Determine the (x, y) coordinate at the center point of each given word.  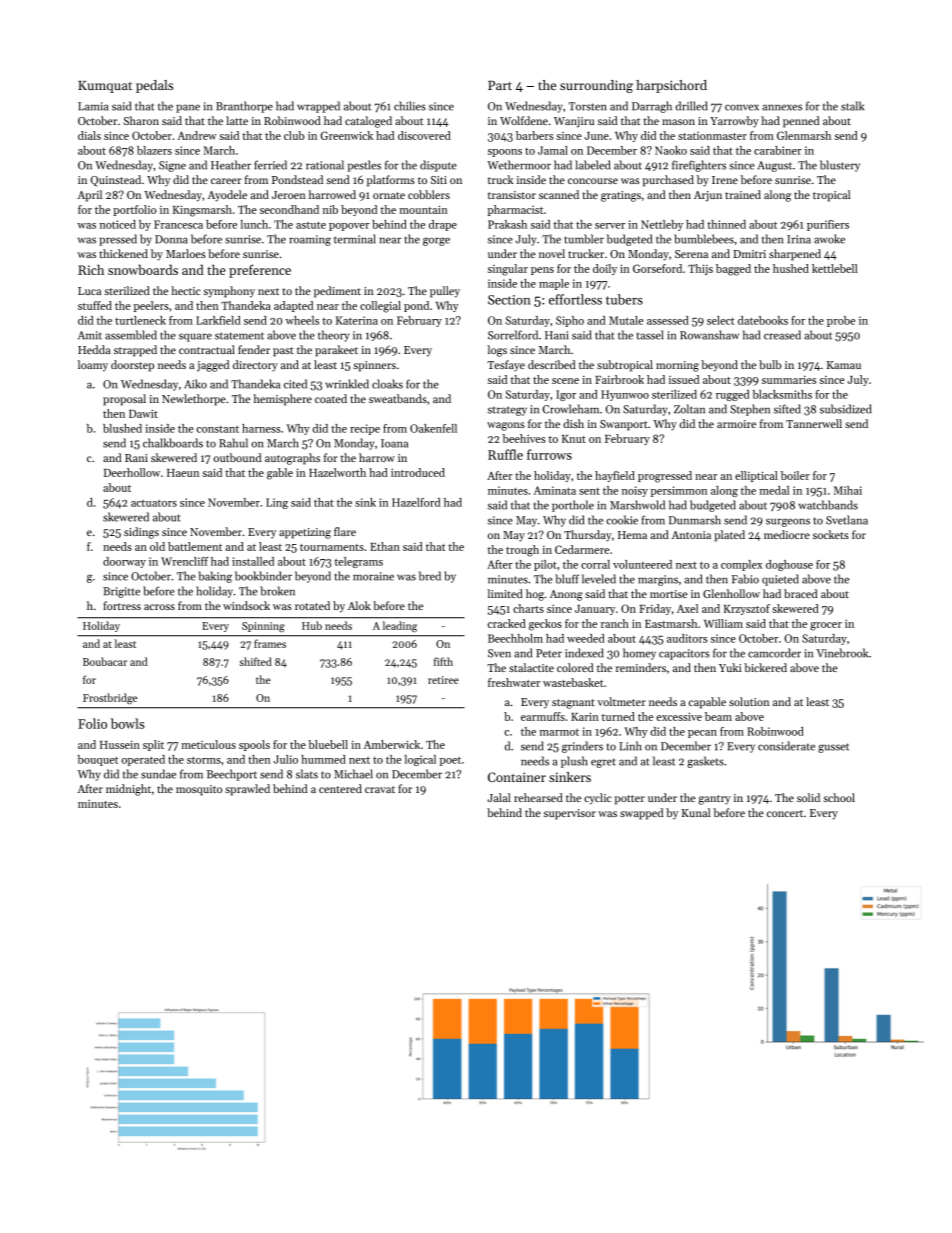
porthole (573, 506)
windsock (246, 605)
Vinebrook (842, 653)
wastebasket (573, 682)
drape (443, 225)
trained (743, 194)
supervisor (570, 814)
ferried (270, 165)
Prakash (507, 224)
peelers (151, 306)
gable (280, 474)
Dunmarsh (695, 520)
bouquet (98, 760)
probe (841, 321)
